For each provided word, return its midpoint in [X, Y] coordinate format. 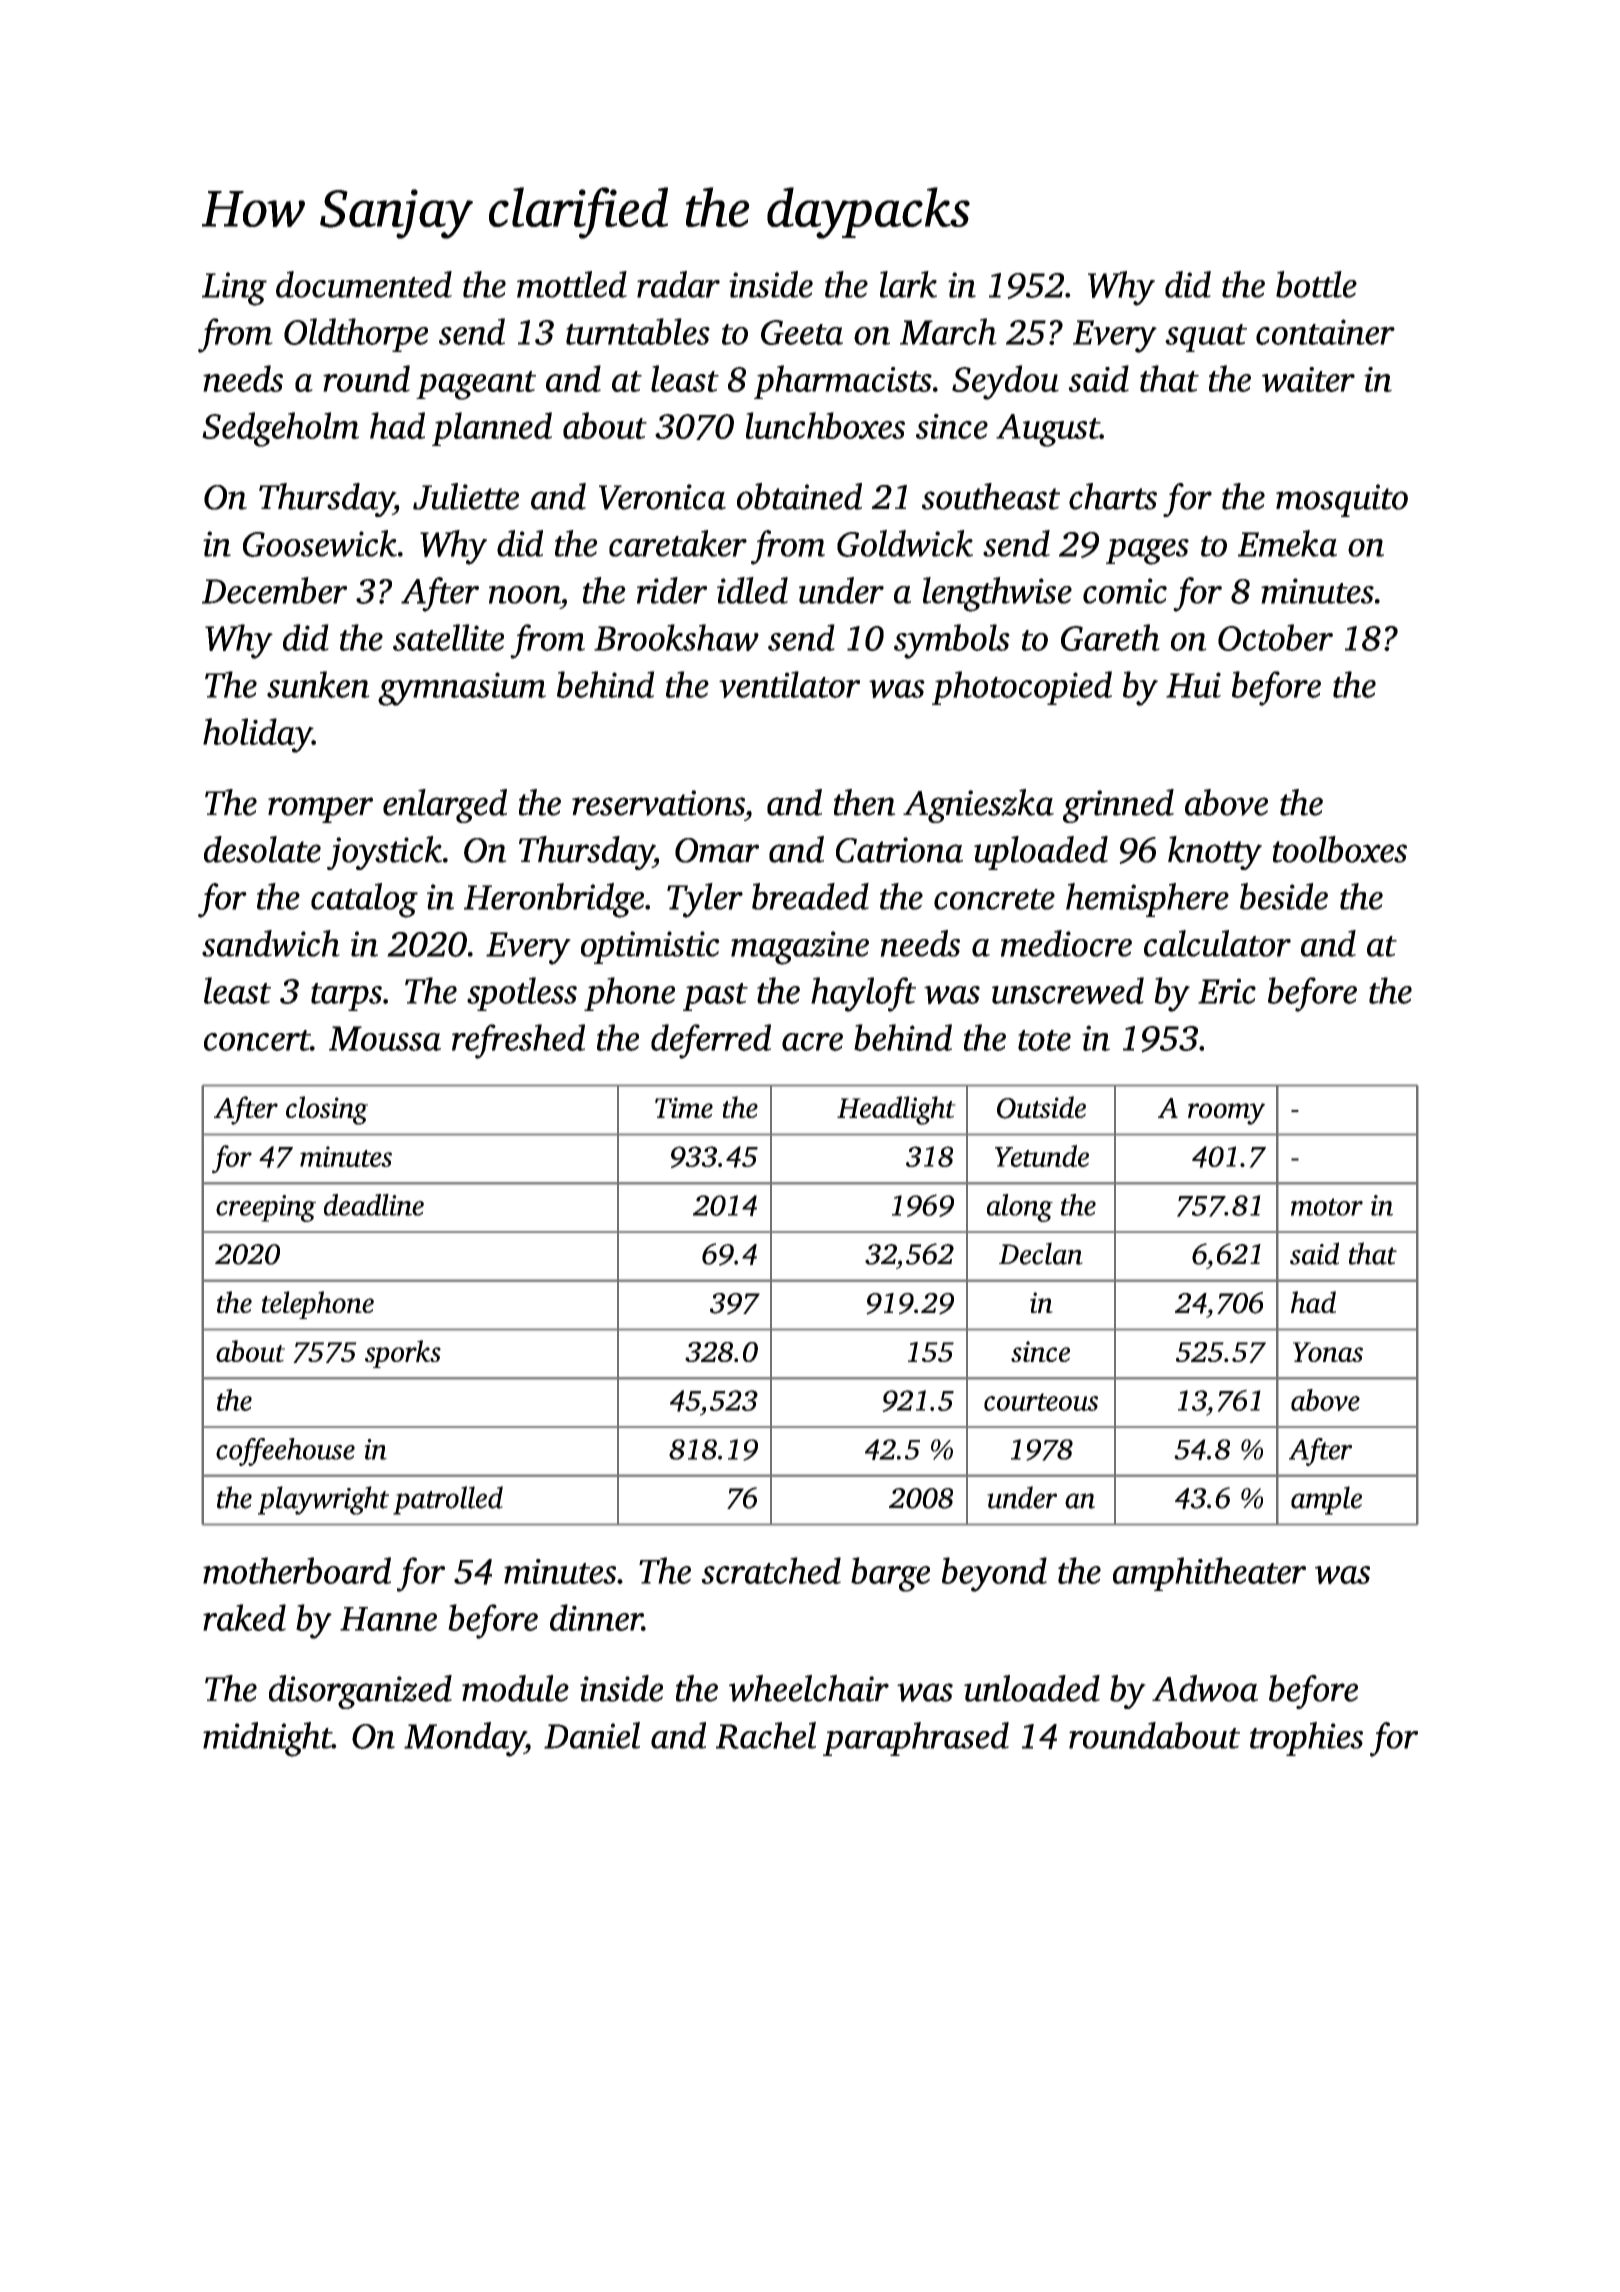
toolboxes [1340, 849]
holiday [257, 735]
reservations [658, 803]
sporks [403, 1354]
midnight [267, 1739]
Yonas [1328, 1352]
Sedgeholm [280, 429]
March [948, 331]
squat [1206, 338]
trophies [1306, 1739]
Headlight [896, 1110]
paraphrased [916, 1739]
